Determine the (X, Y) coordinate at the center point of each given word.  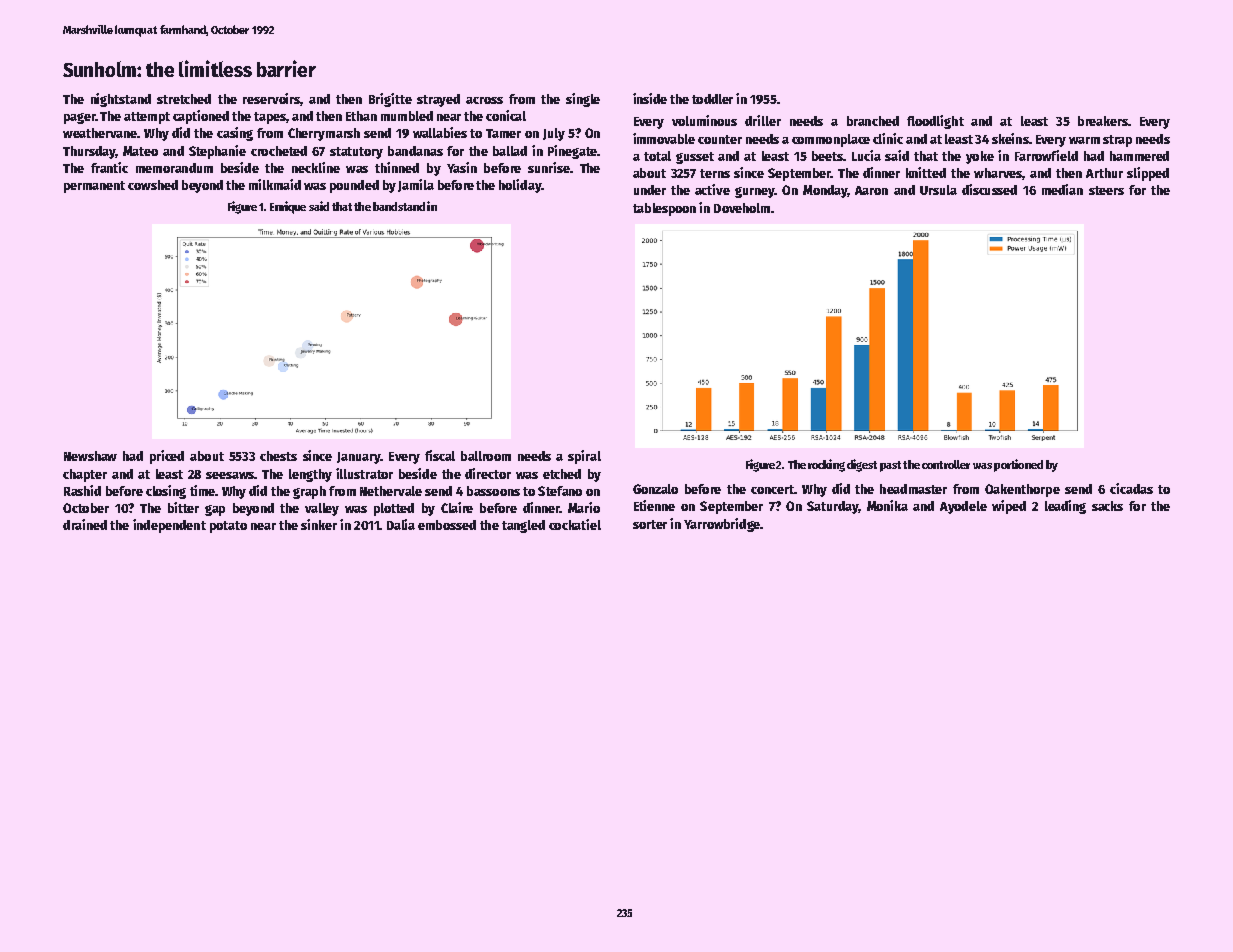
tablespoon (664, 209)
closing (166, 492)
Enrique (288, 207)
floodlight (935, 122)
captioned (201, 117)
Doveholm (742, 208)
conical (506, 115)
